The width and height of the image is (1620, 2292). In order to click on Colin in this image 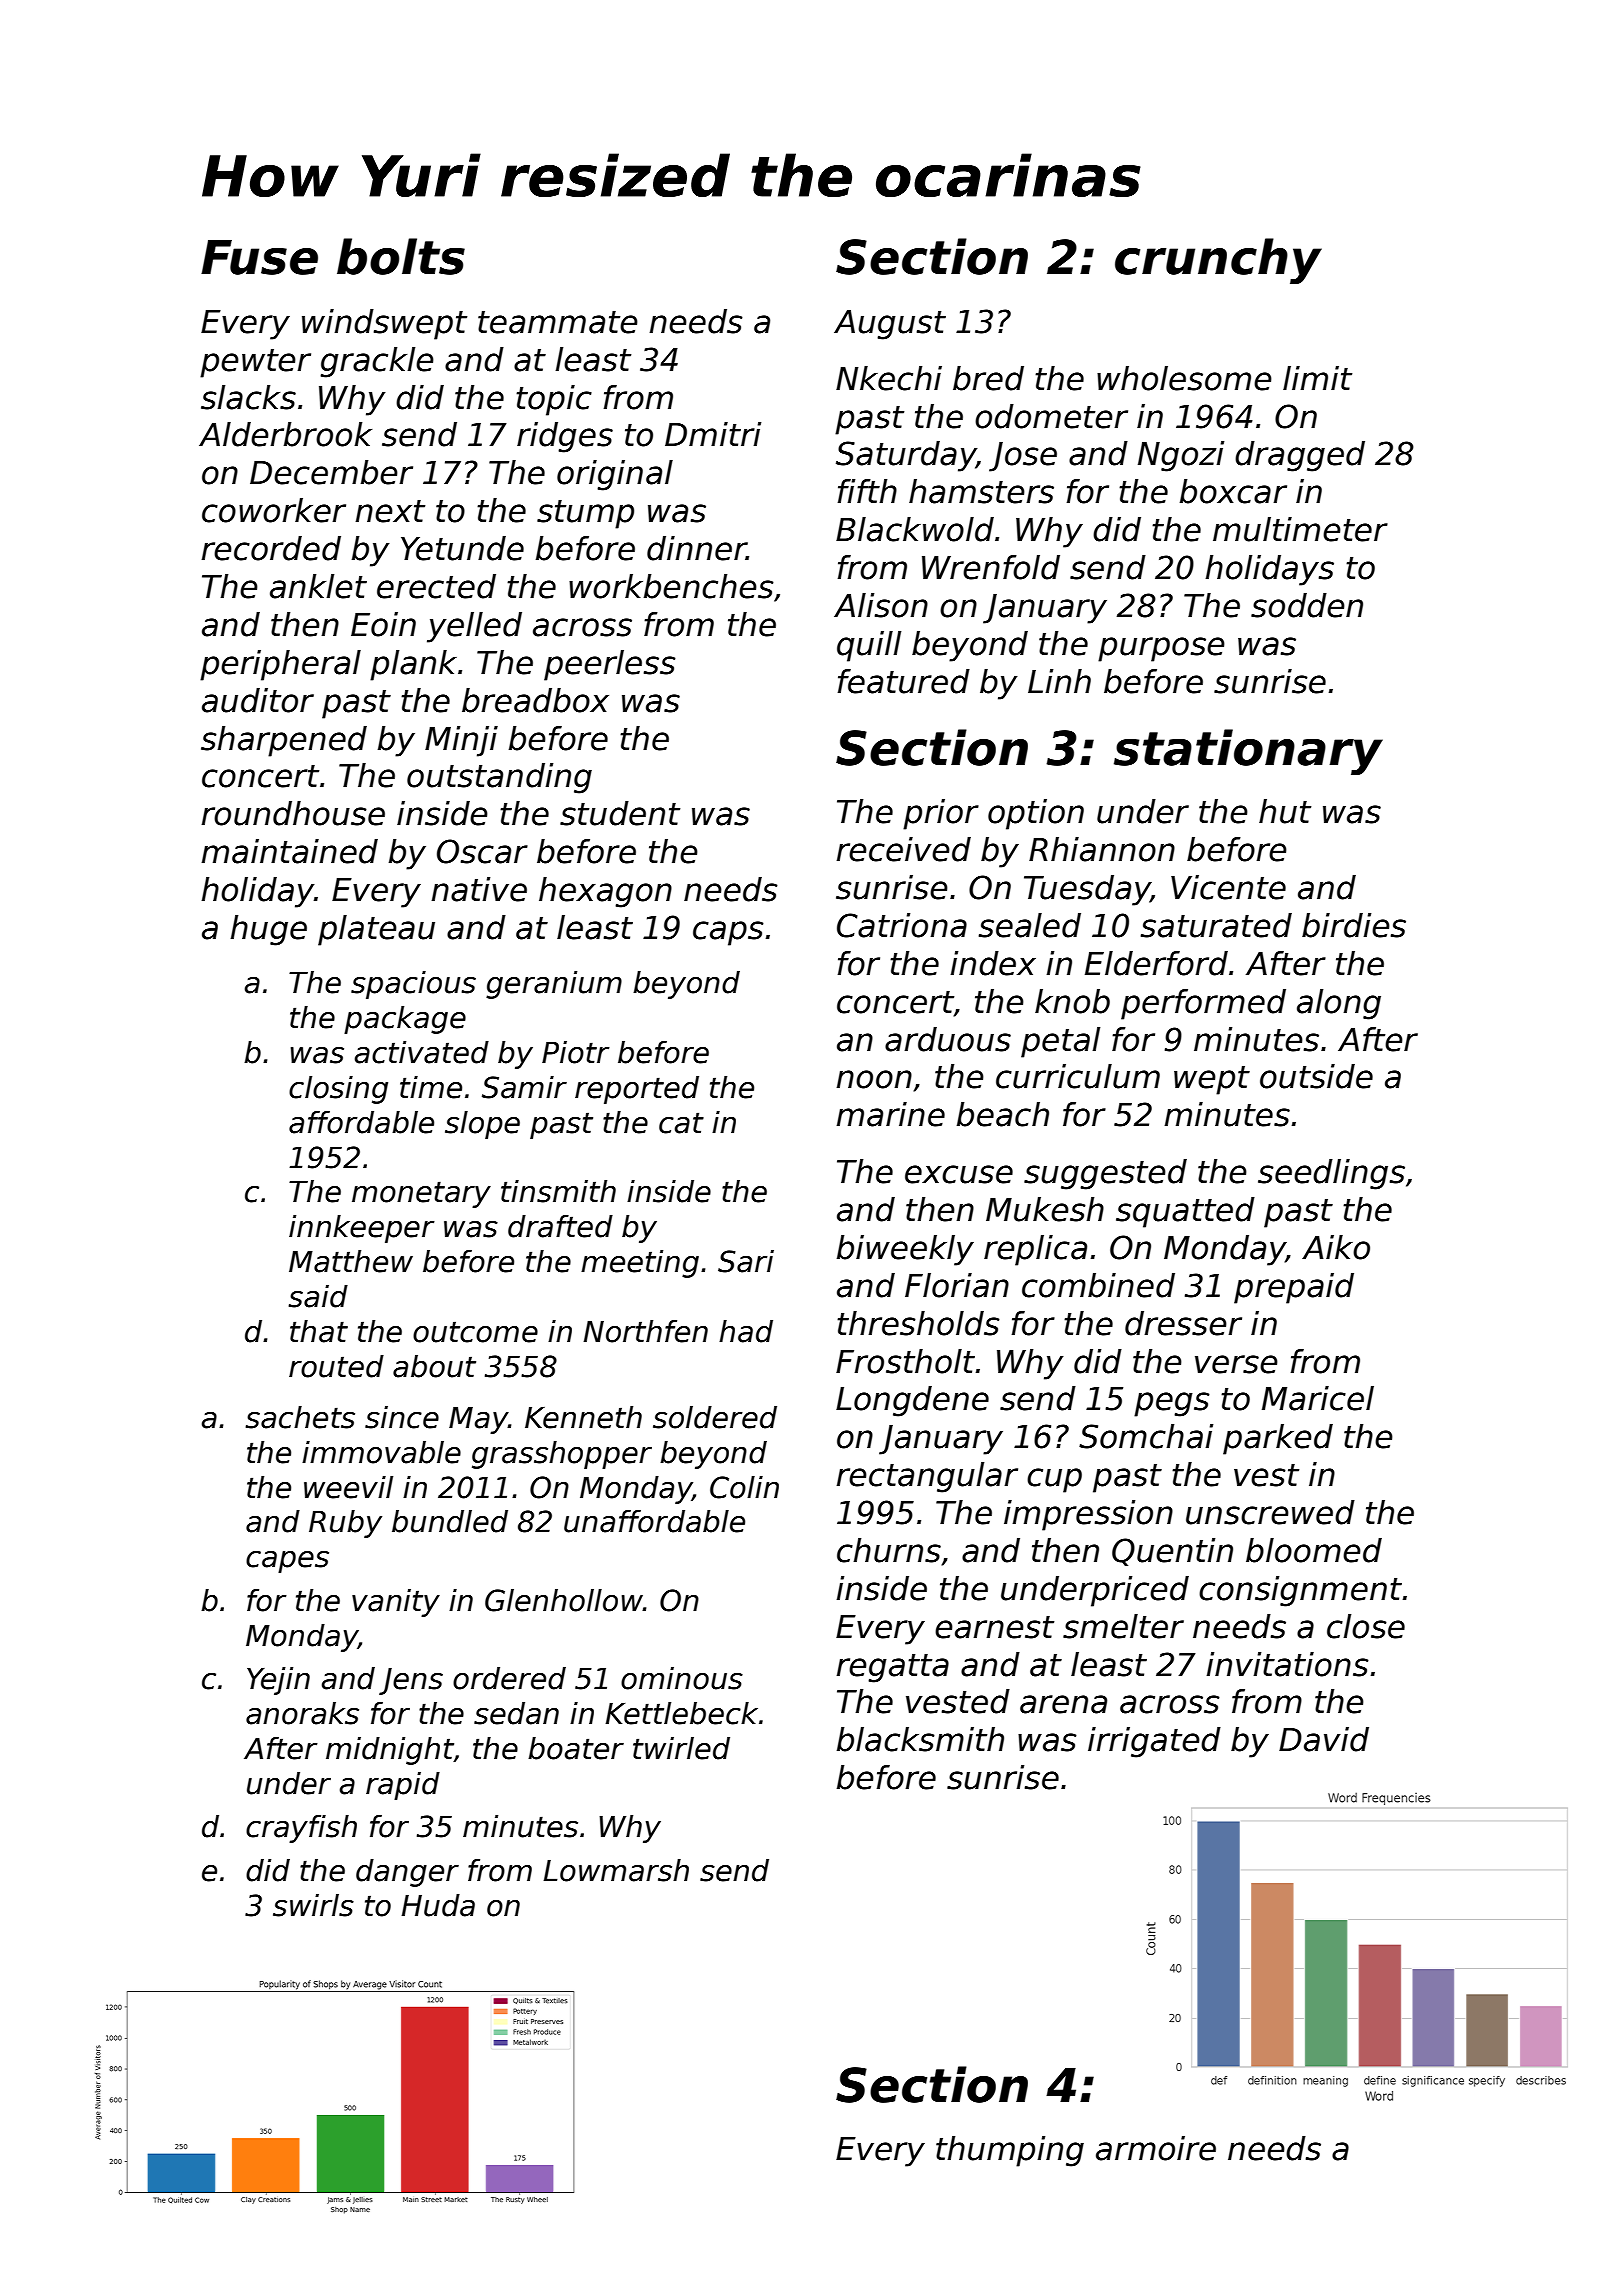, I will do `click(744, 1487)`.
